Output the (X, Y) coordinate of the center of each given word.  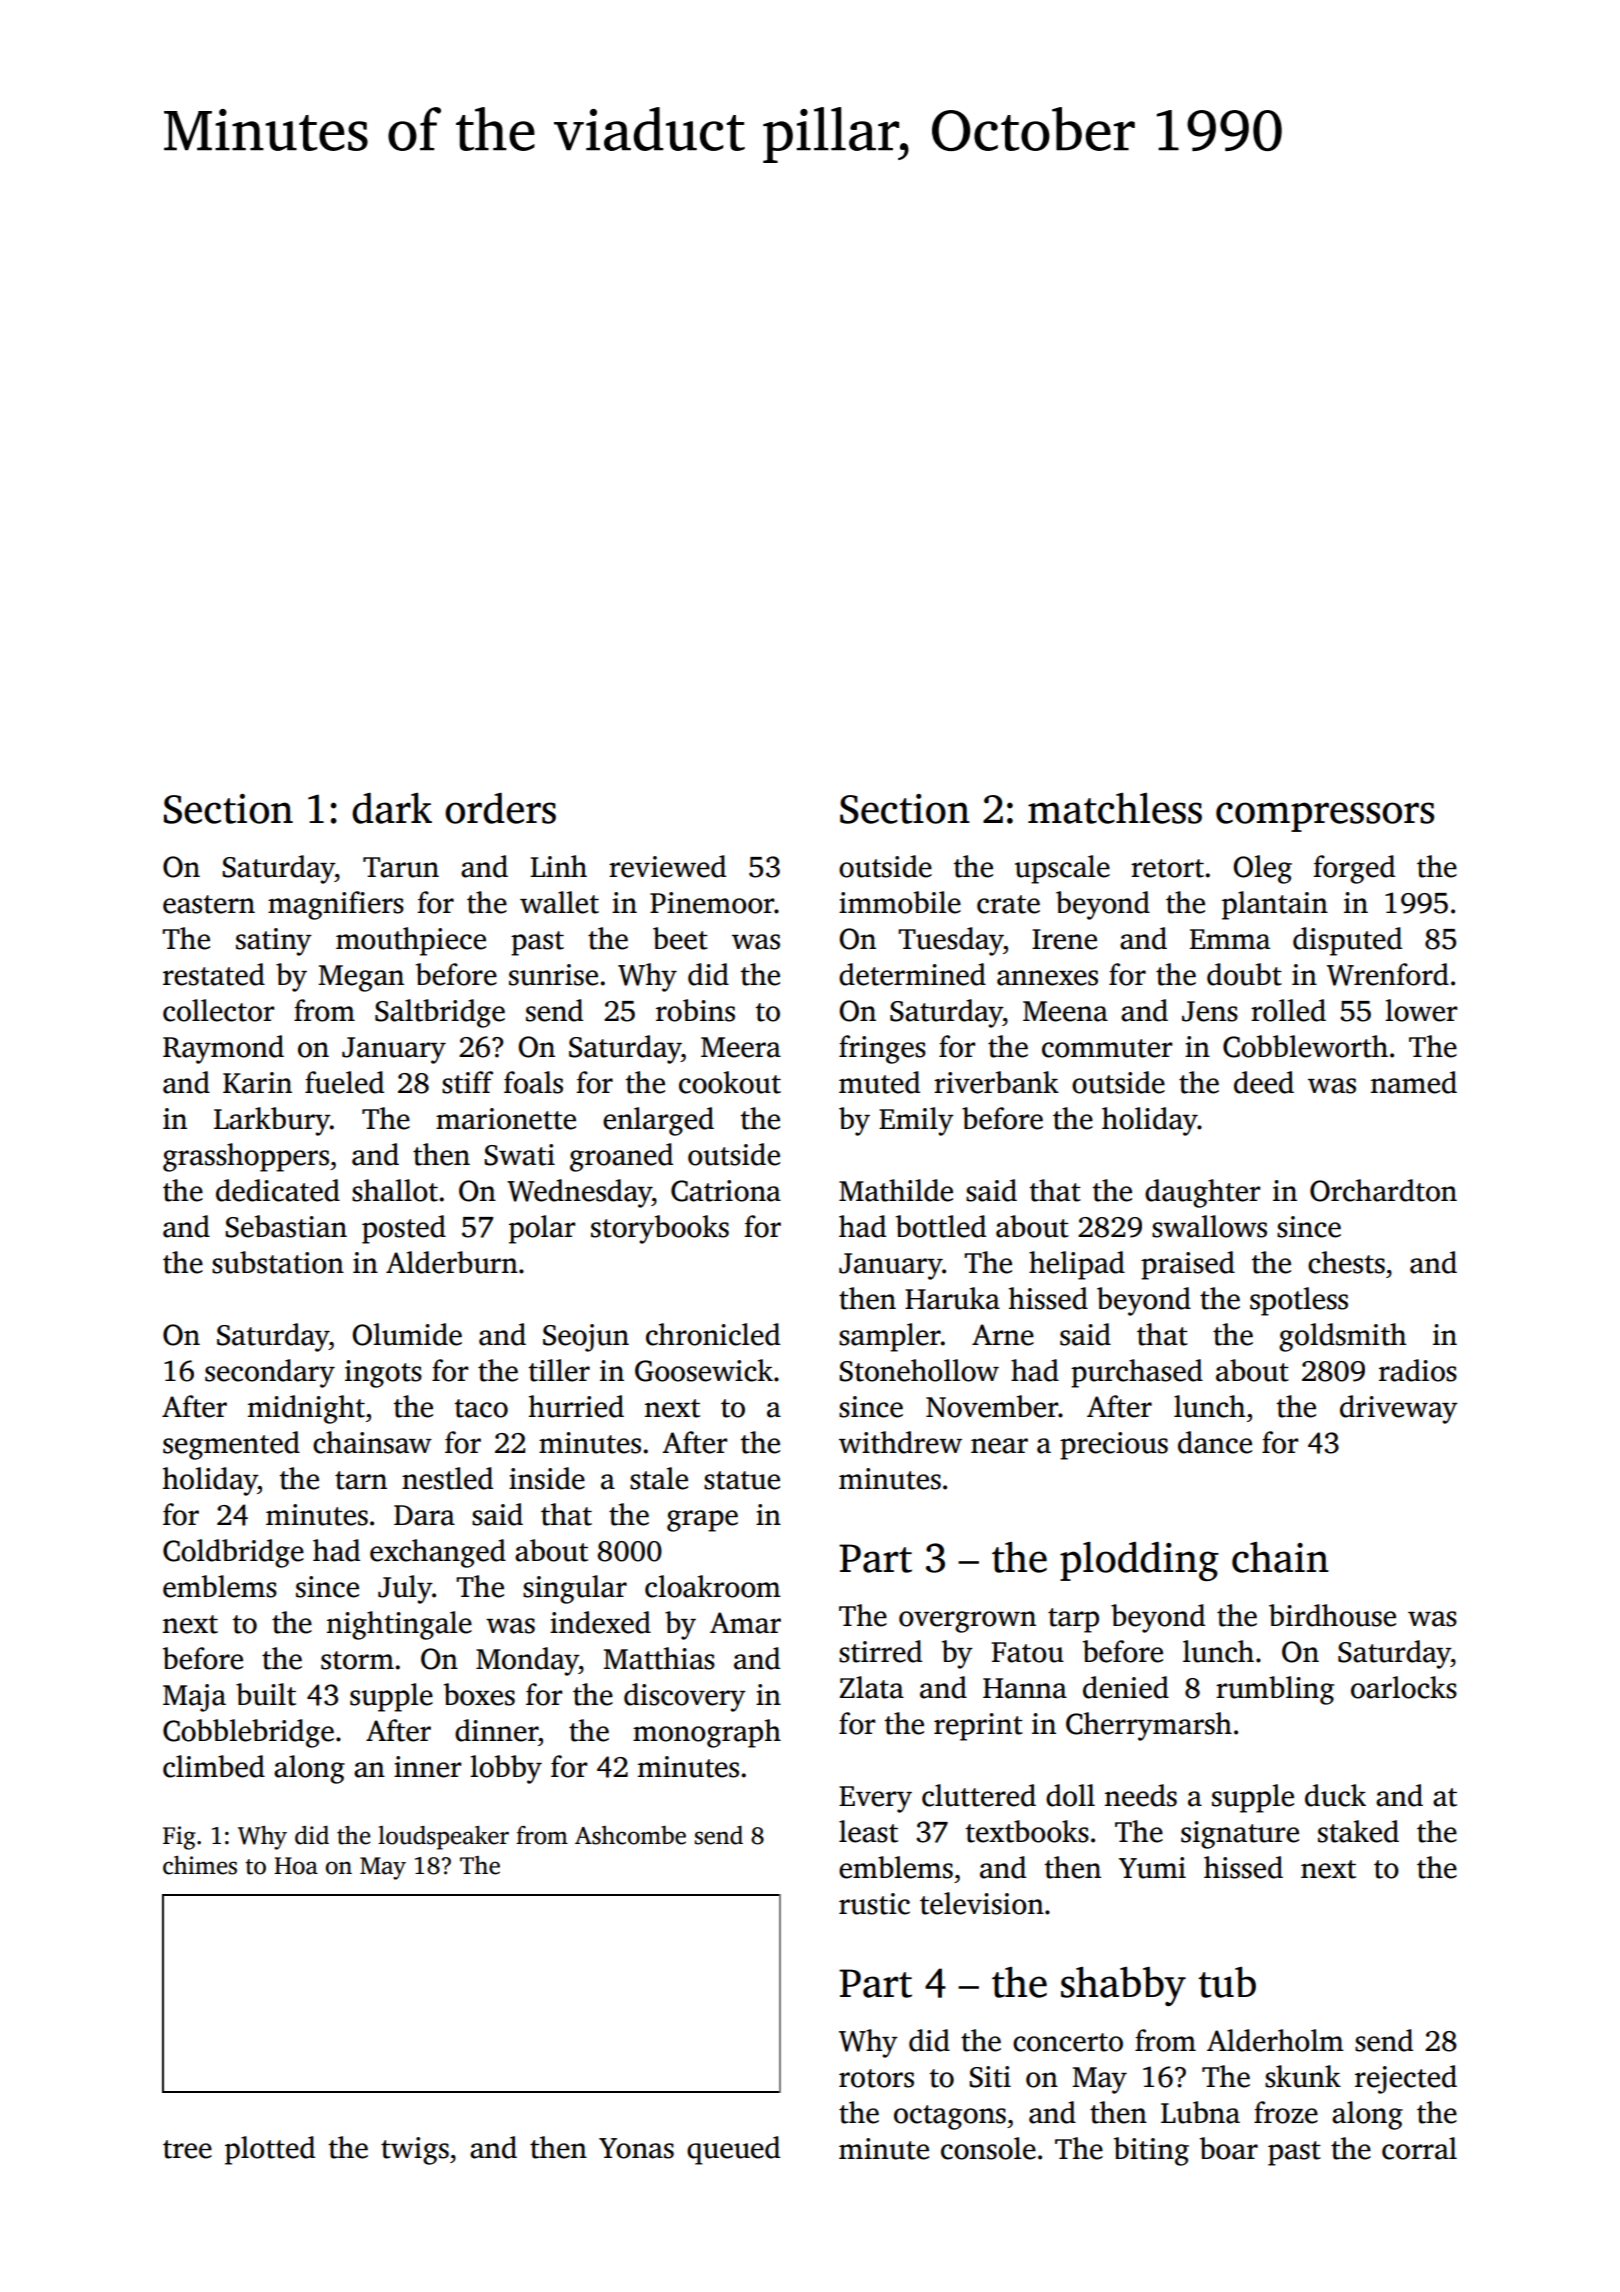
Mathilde (896, 1190)
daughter (1202, 1193)
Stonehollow (919, 1370)
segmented (231, 1445)
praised (1188, 1265)
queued (733, 2150)
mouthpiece (411, 941)
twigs (415, 2151)
